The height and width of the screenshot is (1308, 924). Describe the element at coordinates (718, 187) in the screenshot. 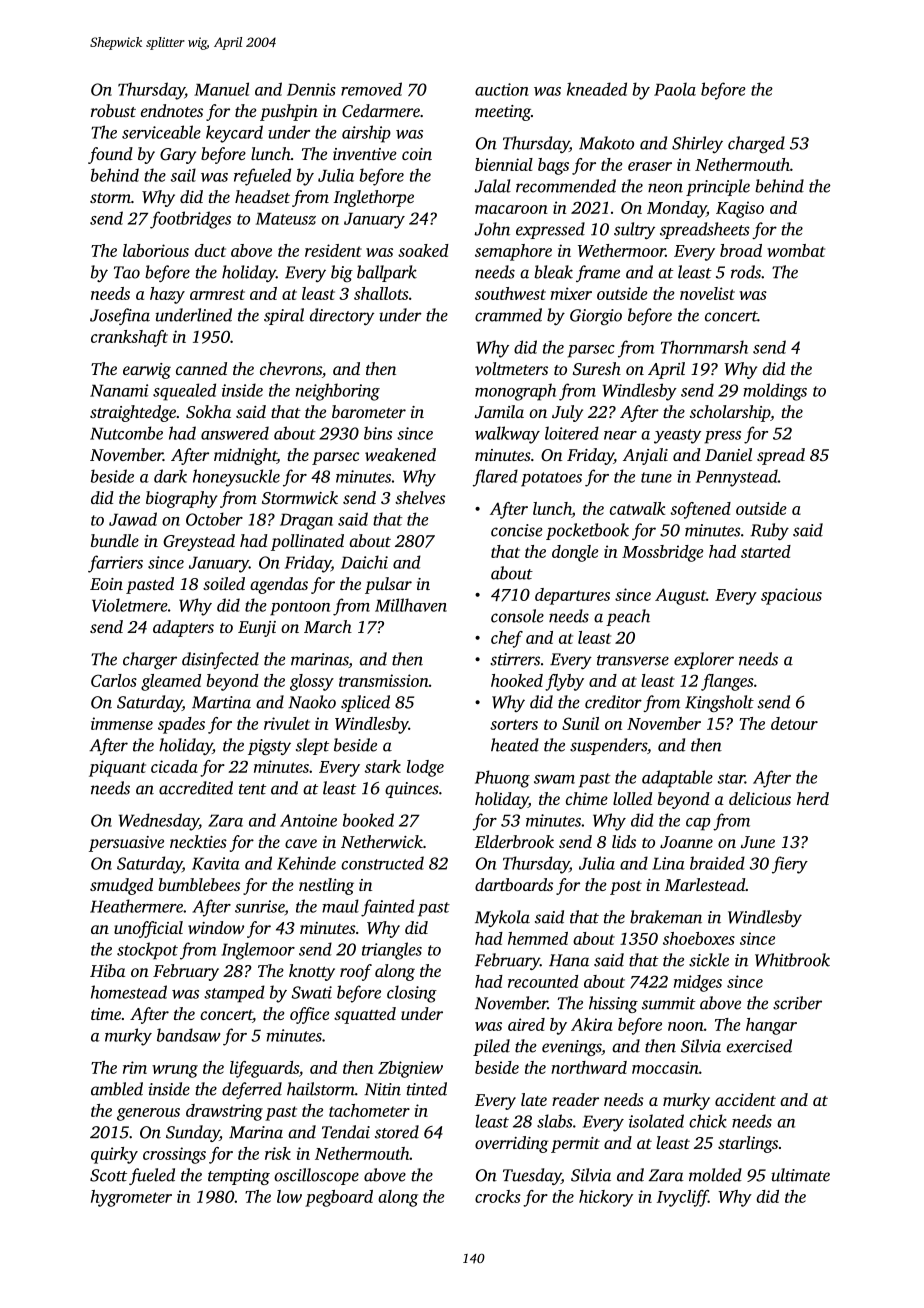

I see `principle` at that location.
